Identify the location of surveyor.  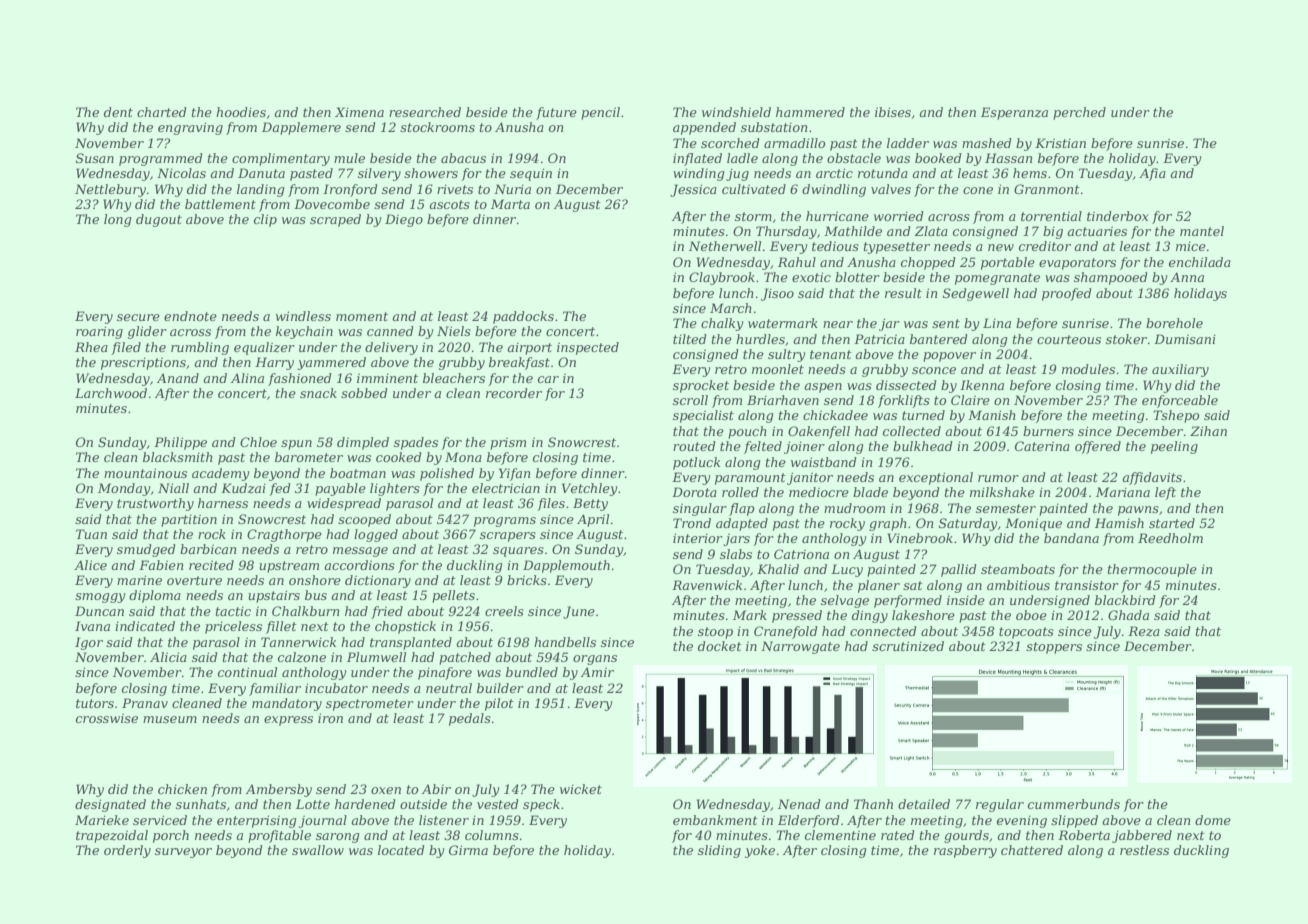
(183, 853).
